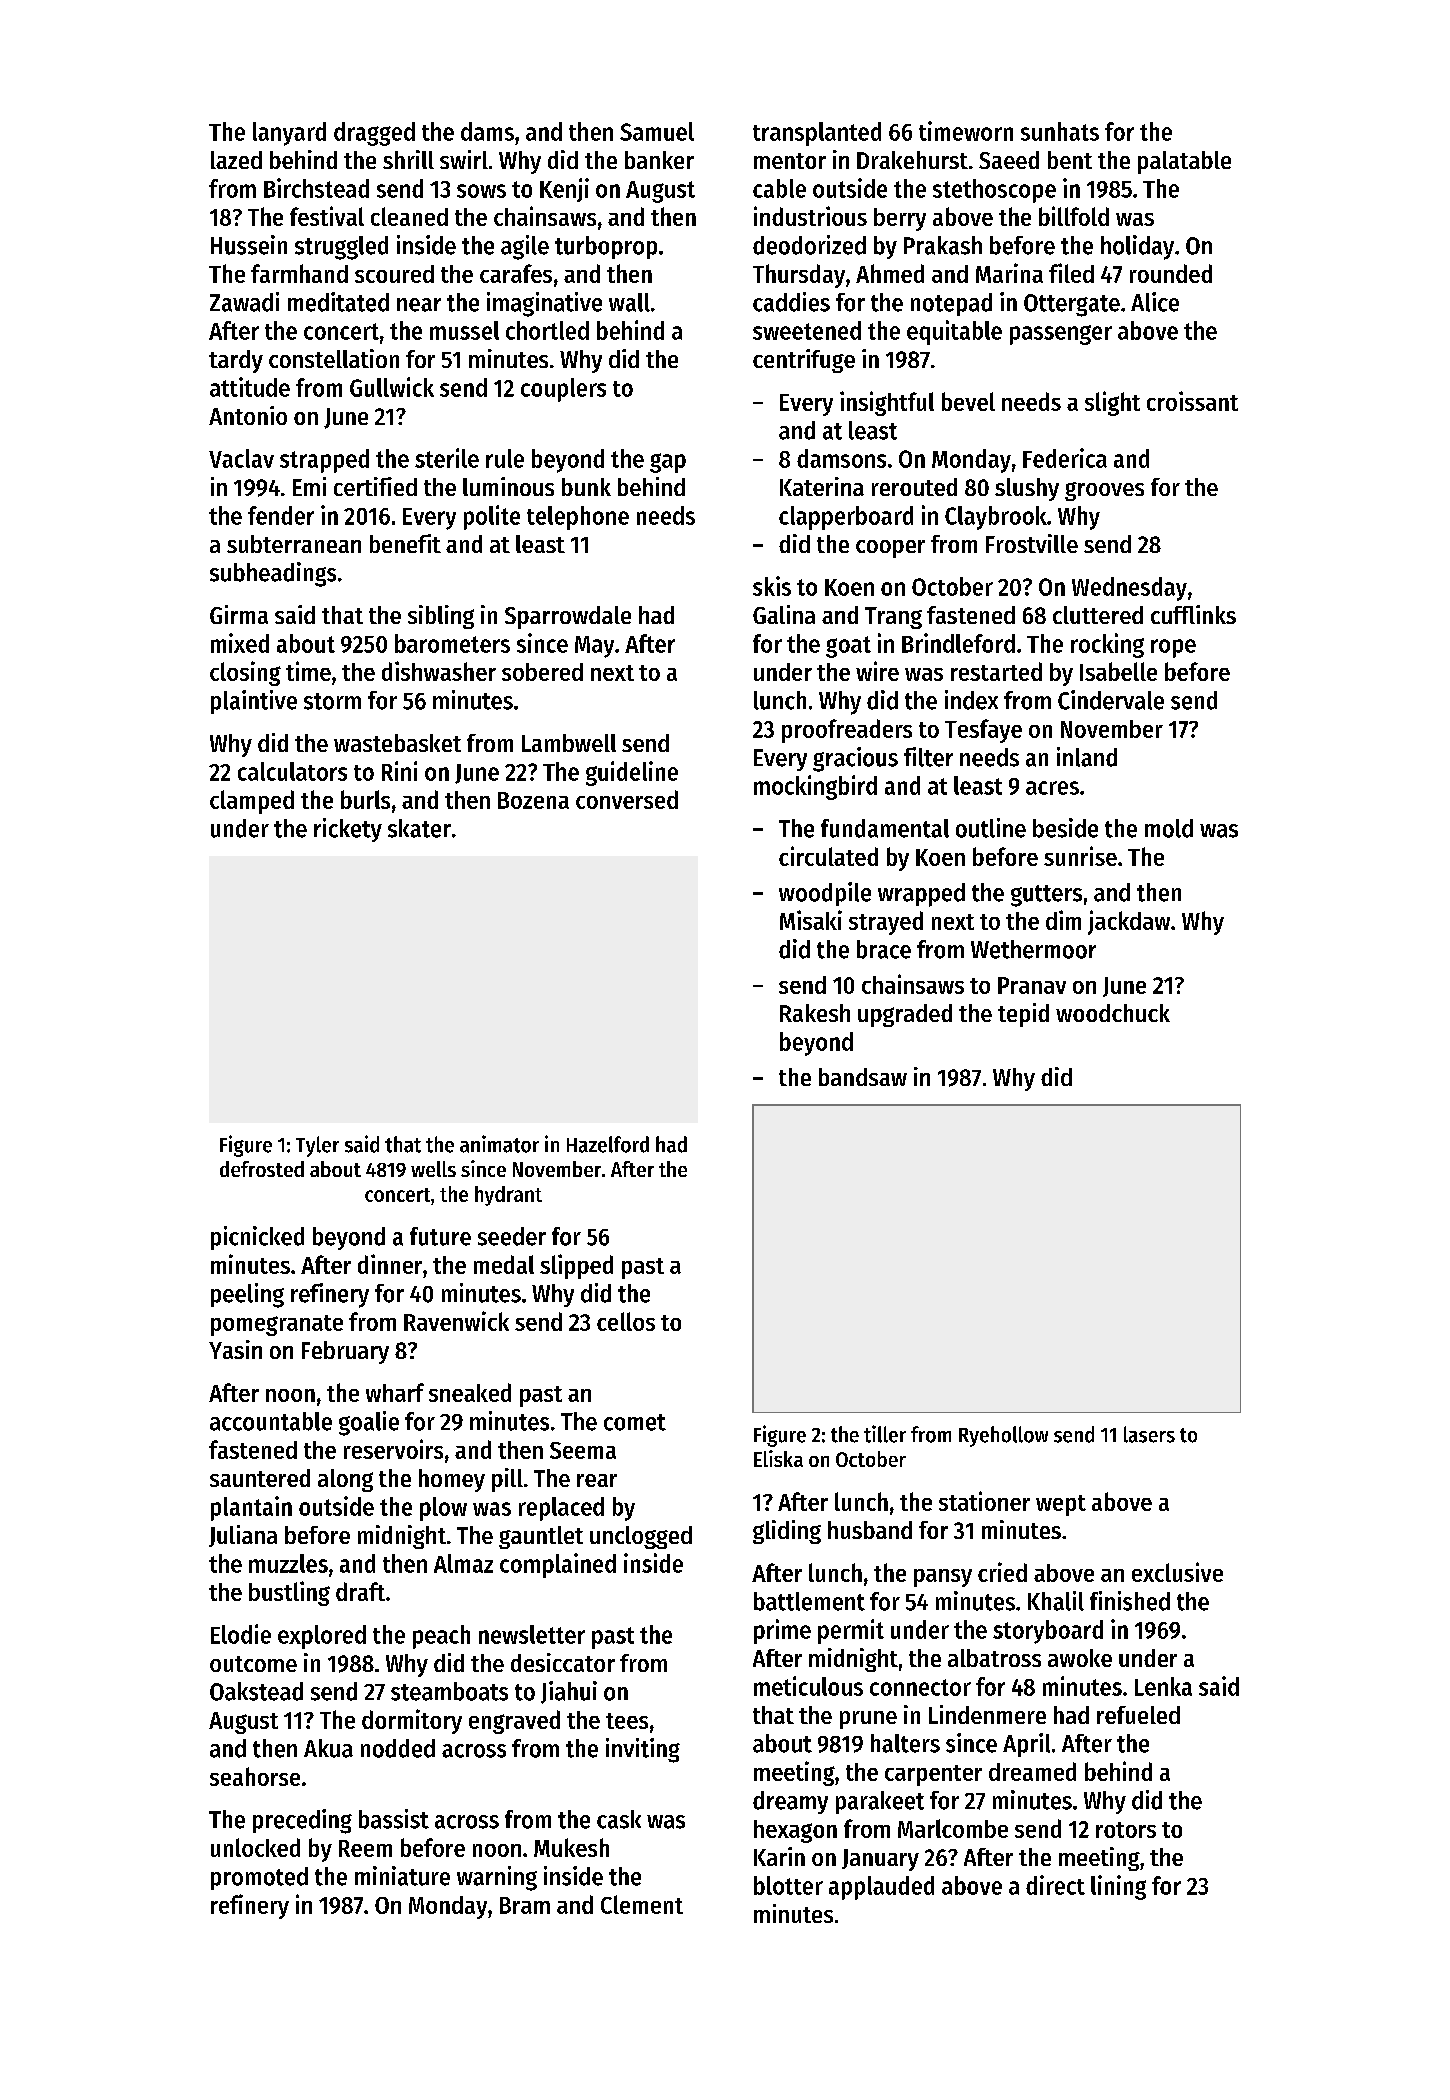  Describe the element at coordinates (1184, 162) in the page. I see `palatable` at that location.
